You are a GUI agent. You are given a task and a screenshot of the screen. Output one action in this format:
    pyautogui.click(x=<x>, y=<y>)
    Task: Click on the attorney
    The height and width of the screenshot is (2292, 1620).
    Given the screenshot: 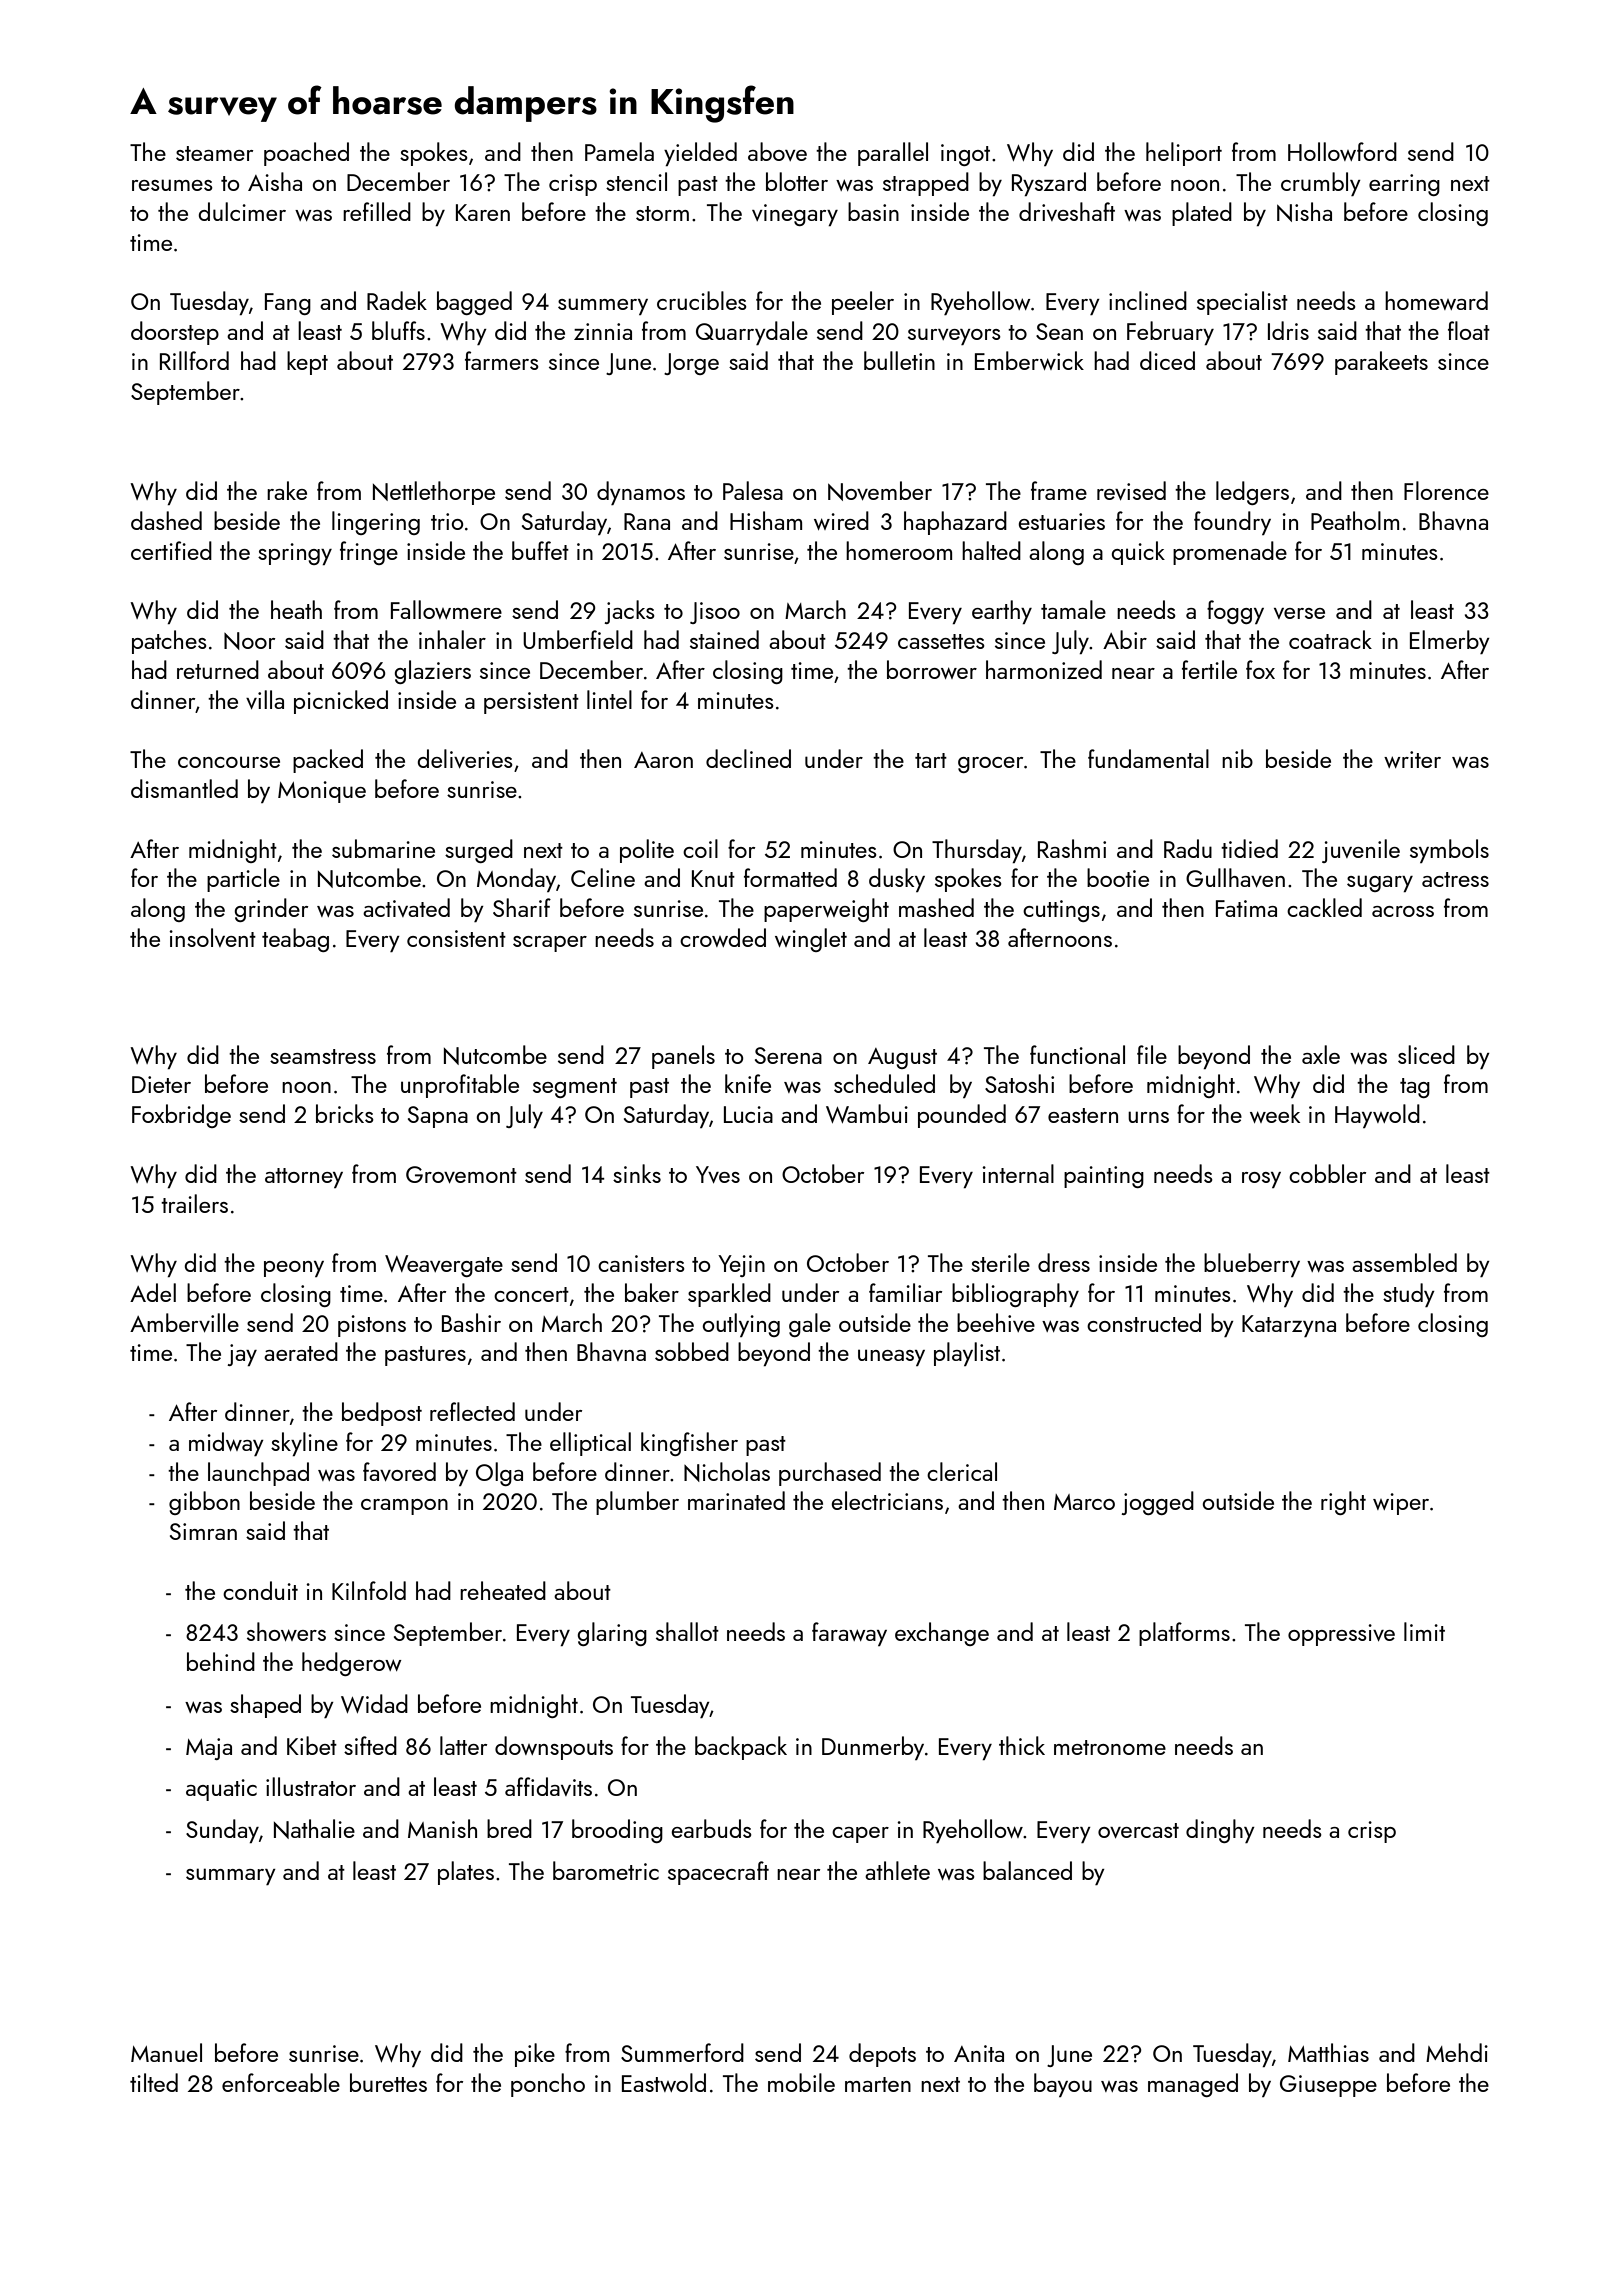 What is the action you would take?
    pyautogui.click(x=304, y=1178)
